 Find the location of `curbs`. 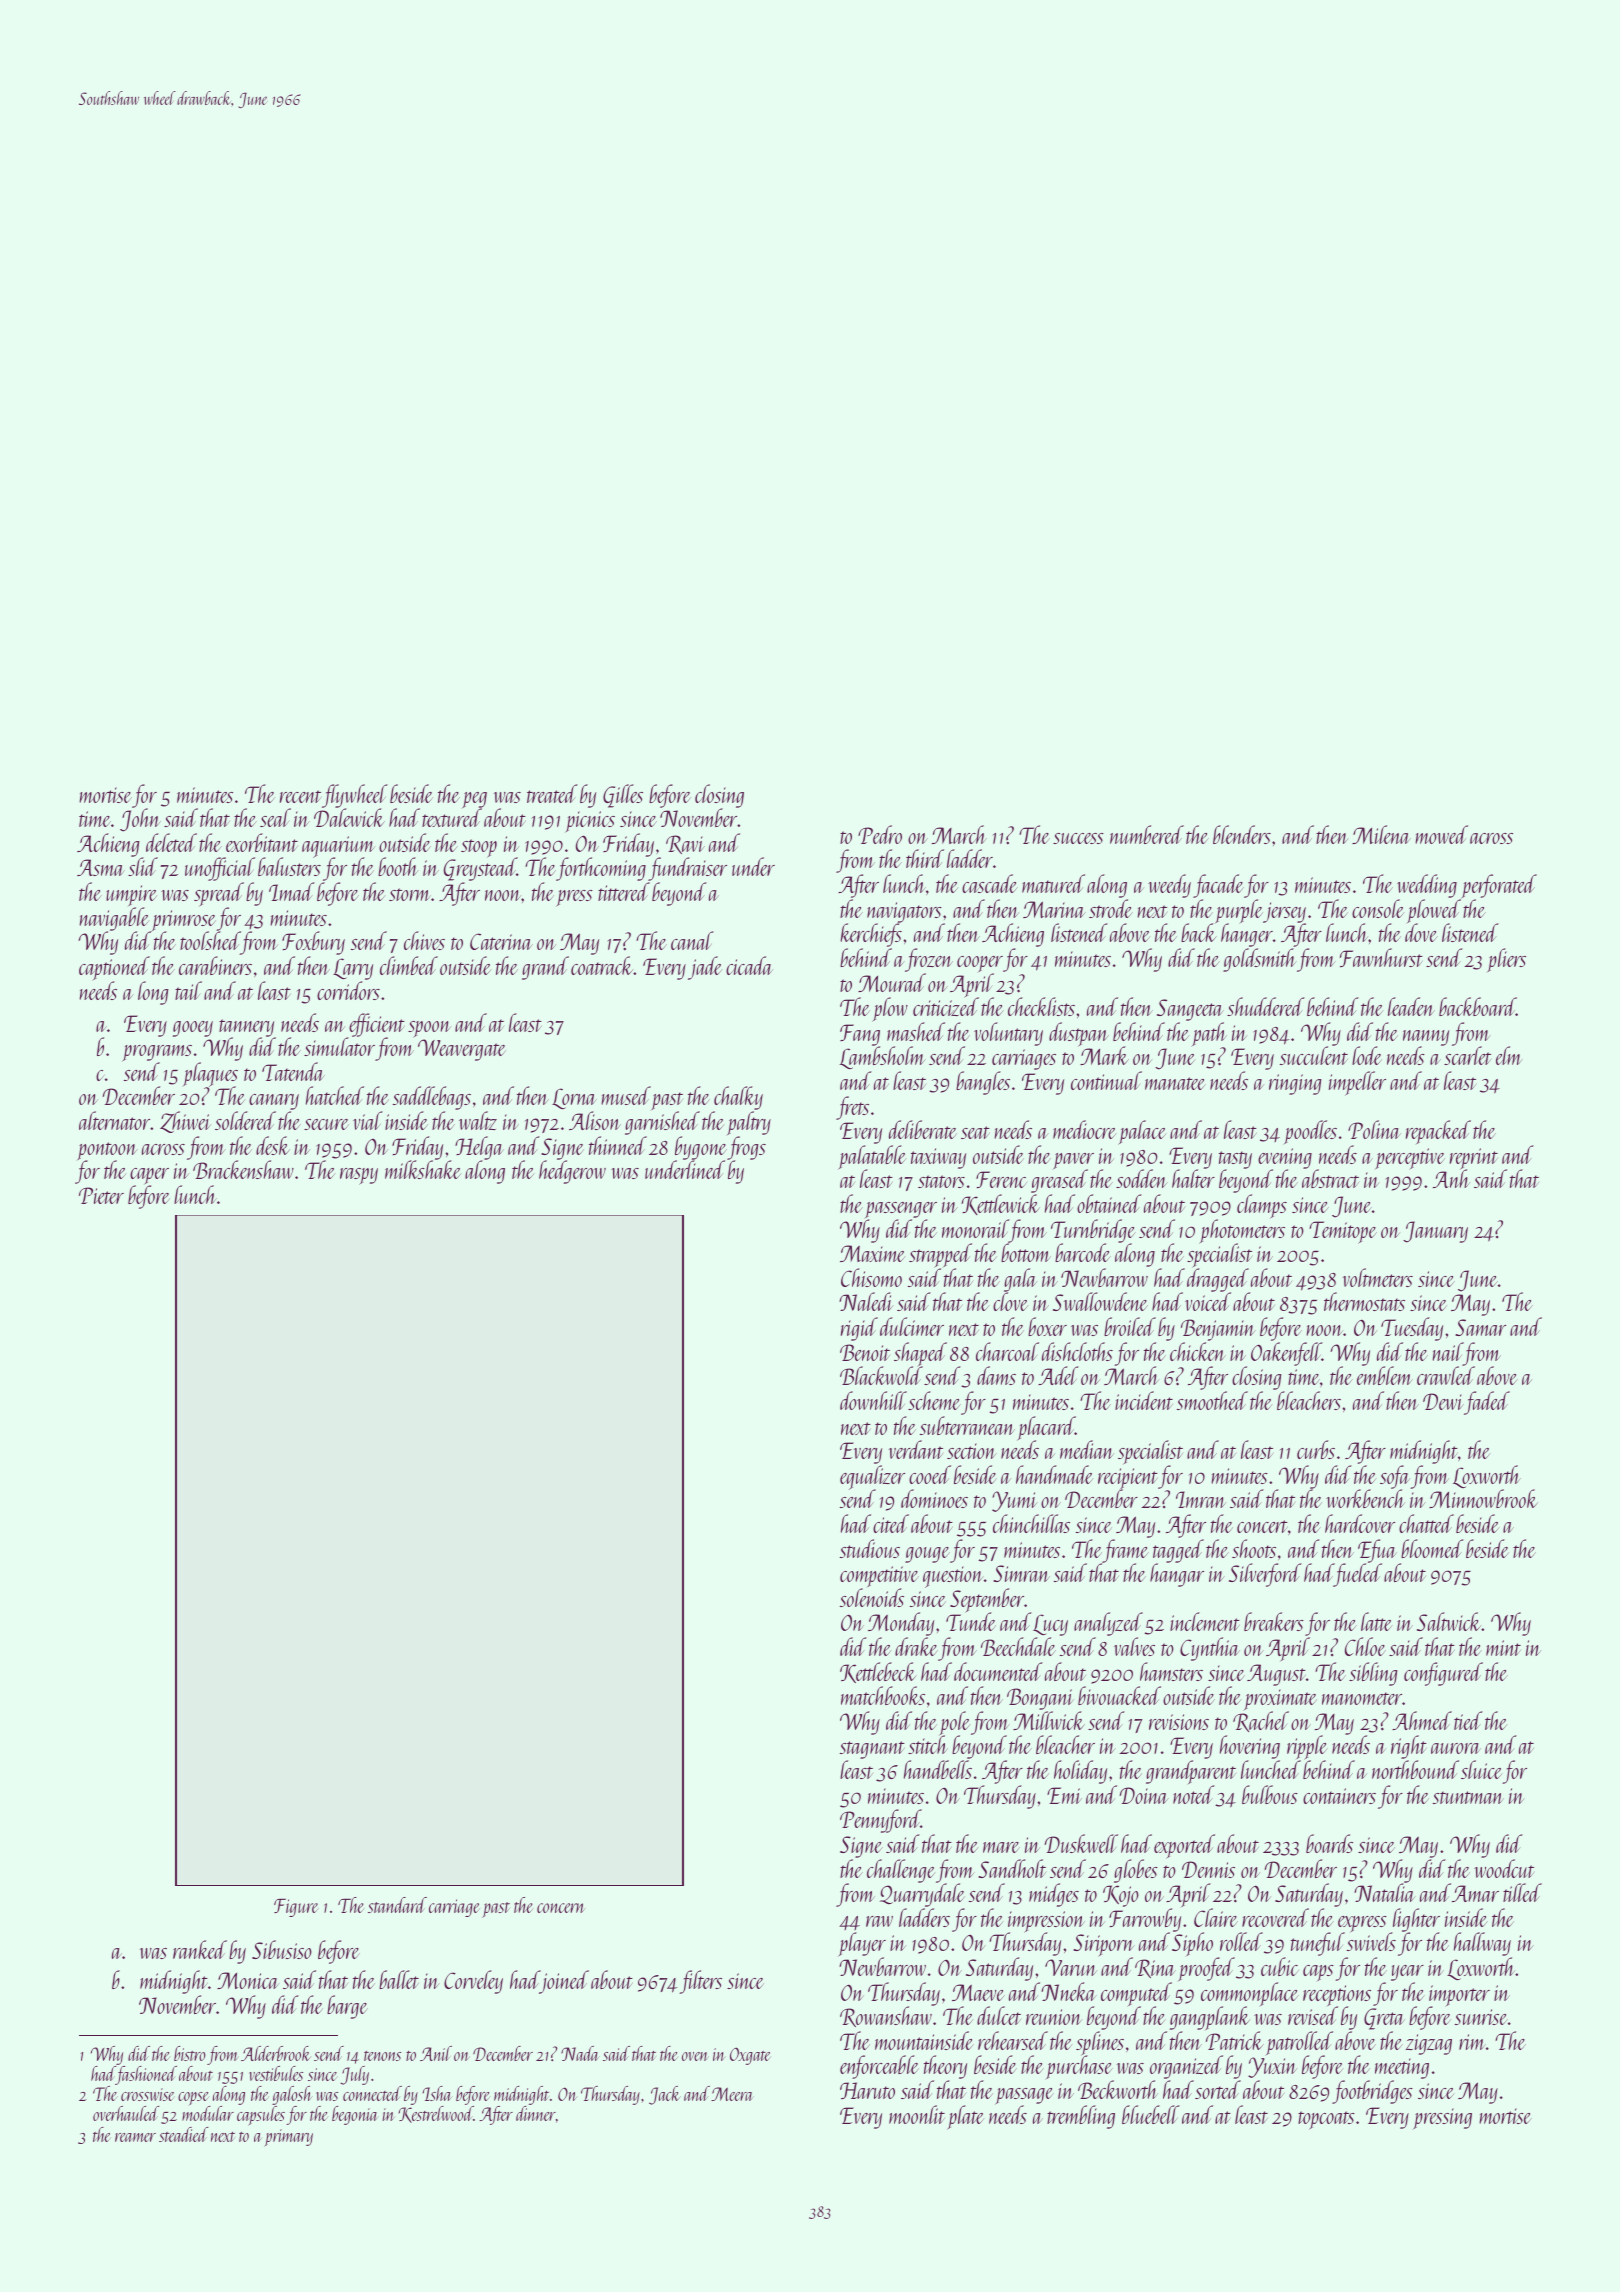

curbs is located at coordinates (1316, 1449).
